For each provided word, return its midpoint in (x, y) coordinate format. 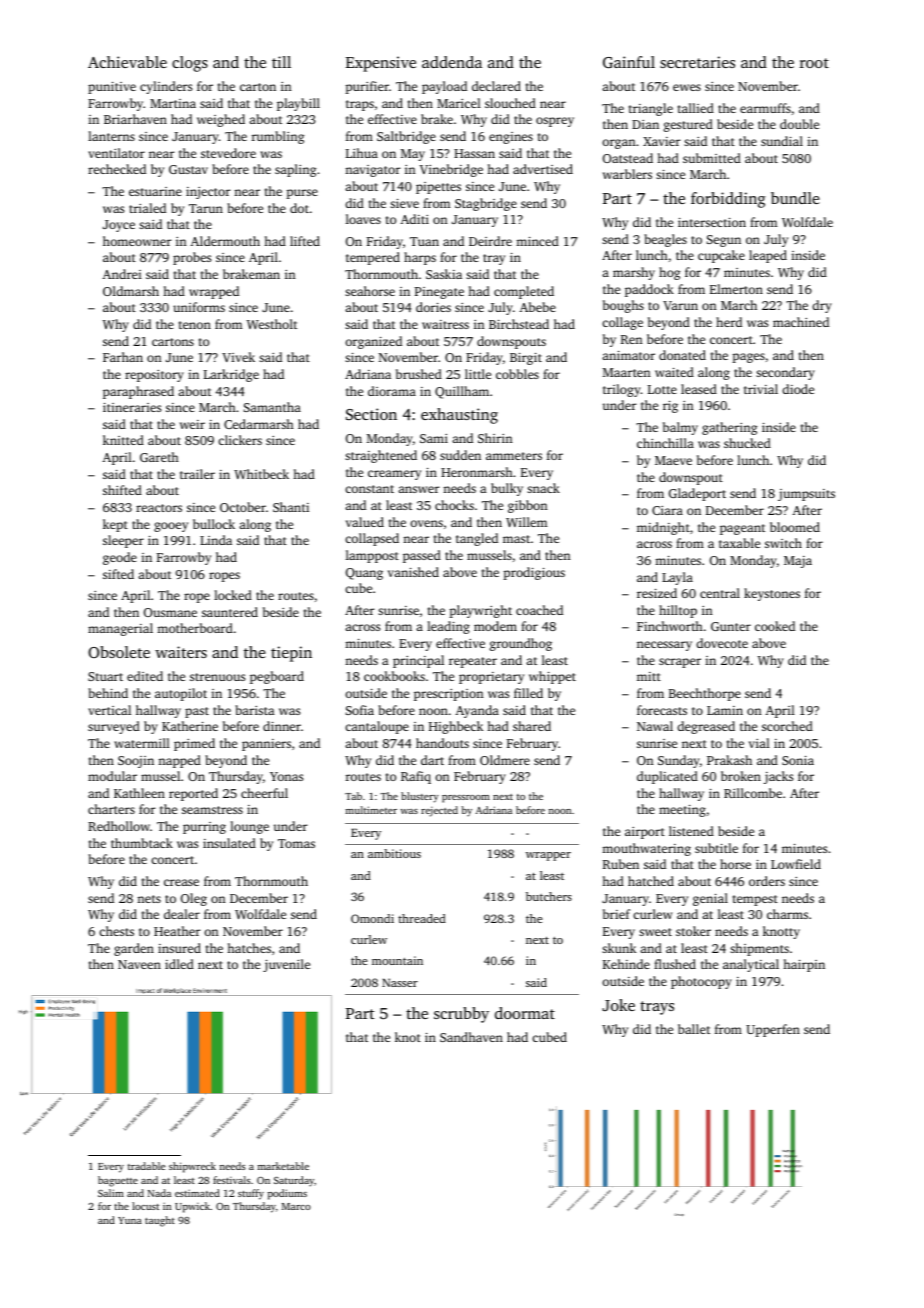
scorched (787, 726)
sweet (655, 932)
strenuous (217, 677)
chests (116, 931)
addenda (452, 62)
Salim (111, 1193)
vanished (413, 572)
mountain (397, 960)
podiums (287, 1194)
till (281, 62)
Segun (724, 241)
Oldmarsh (131, 291)
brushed (419, 374)
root (814, 63)
